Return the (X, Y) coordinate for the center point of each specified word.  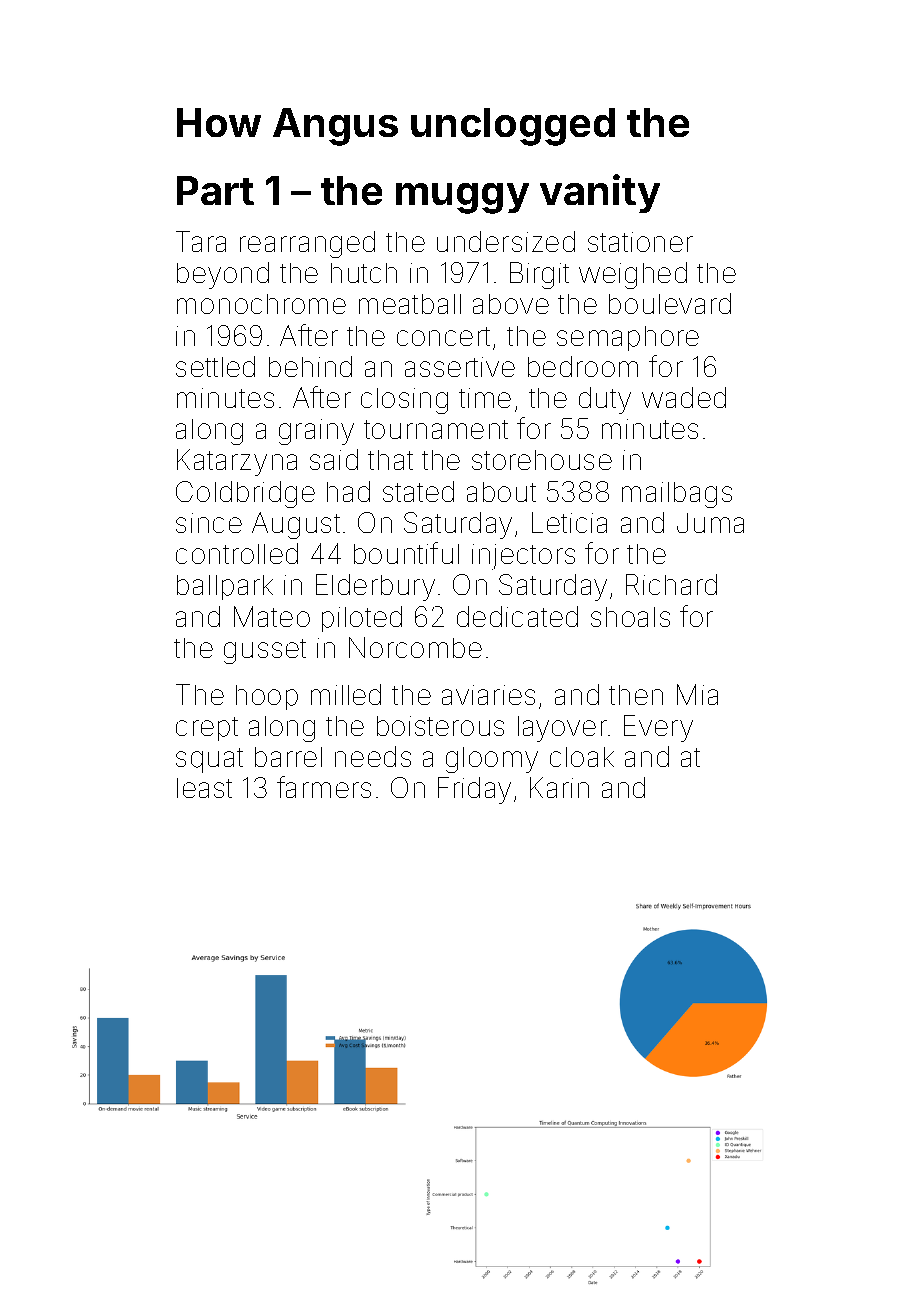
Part (215, 190)
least (204, 788)
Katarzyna (237, 462)
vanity (600, 193)
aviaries (488, 695)
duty (605, 400)
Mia (697, 694)
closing (404, 401)
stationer (640, 242)
